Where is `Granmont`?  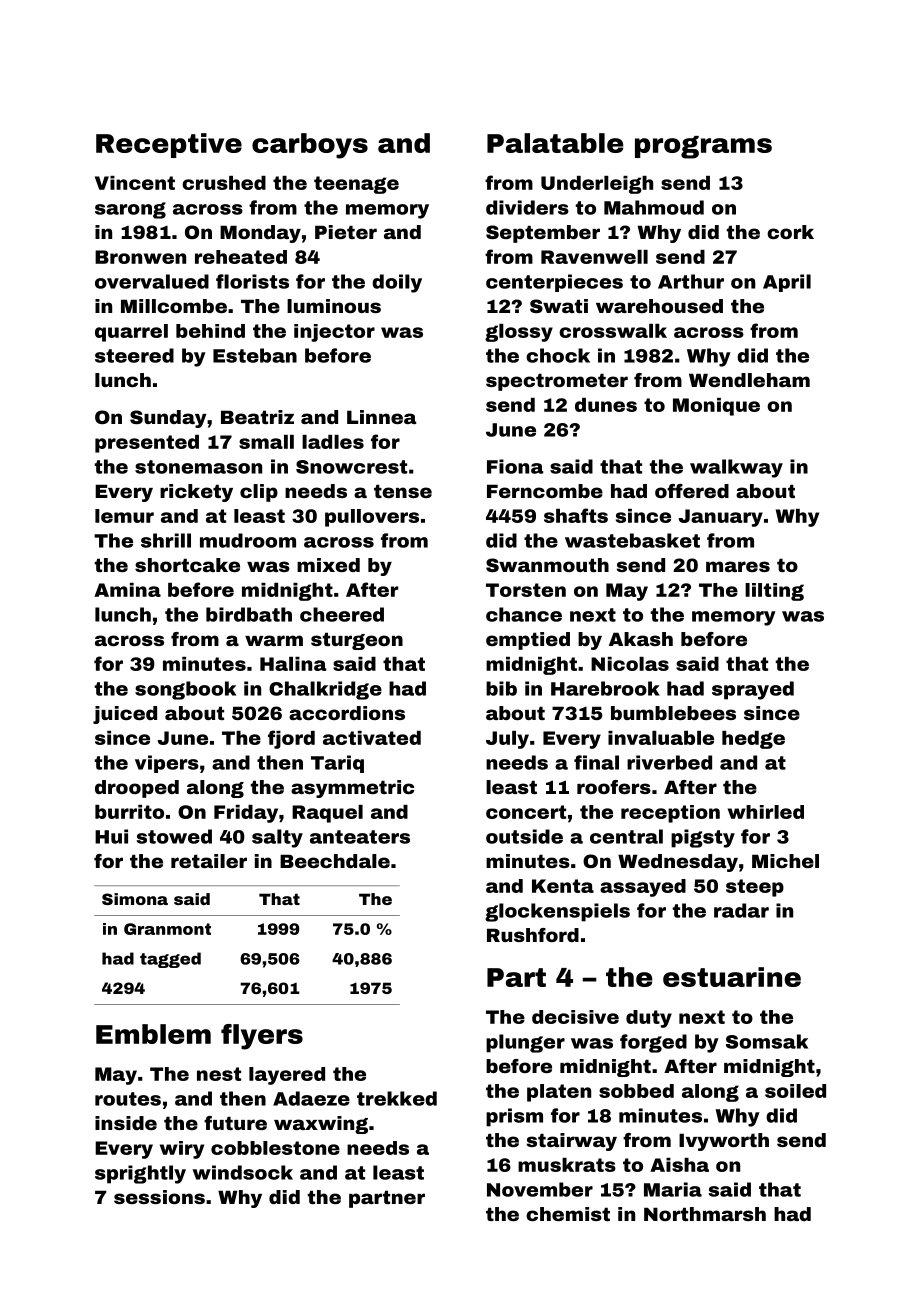 Granmont is located at coordinates (167, 929).
